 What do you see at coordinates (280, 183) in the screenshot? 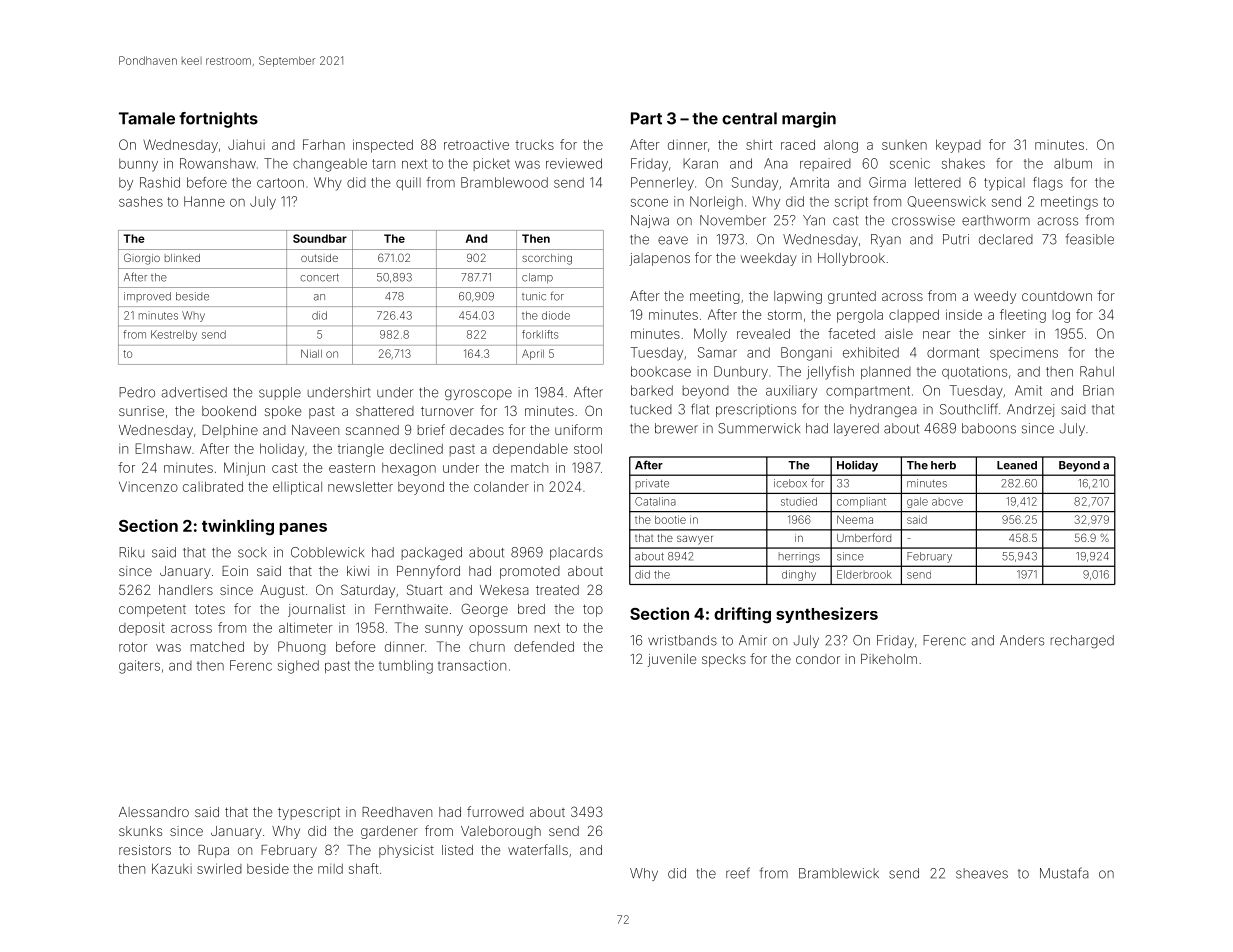
I see `cartoon` at bounding box center [280, 183].
